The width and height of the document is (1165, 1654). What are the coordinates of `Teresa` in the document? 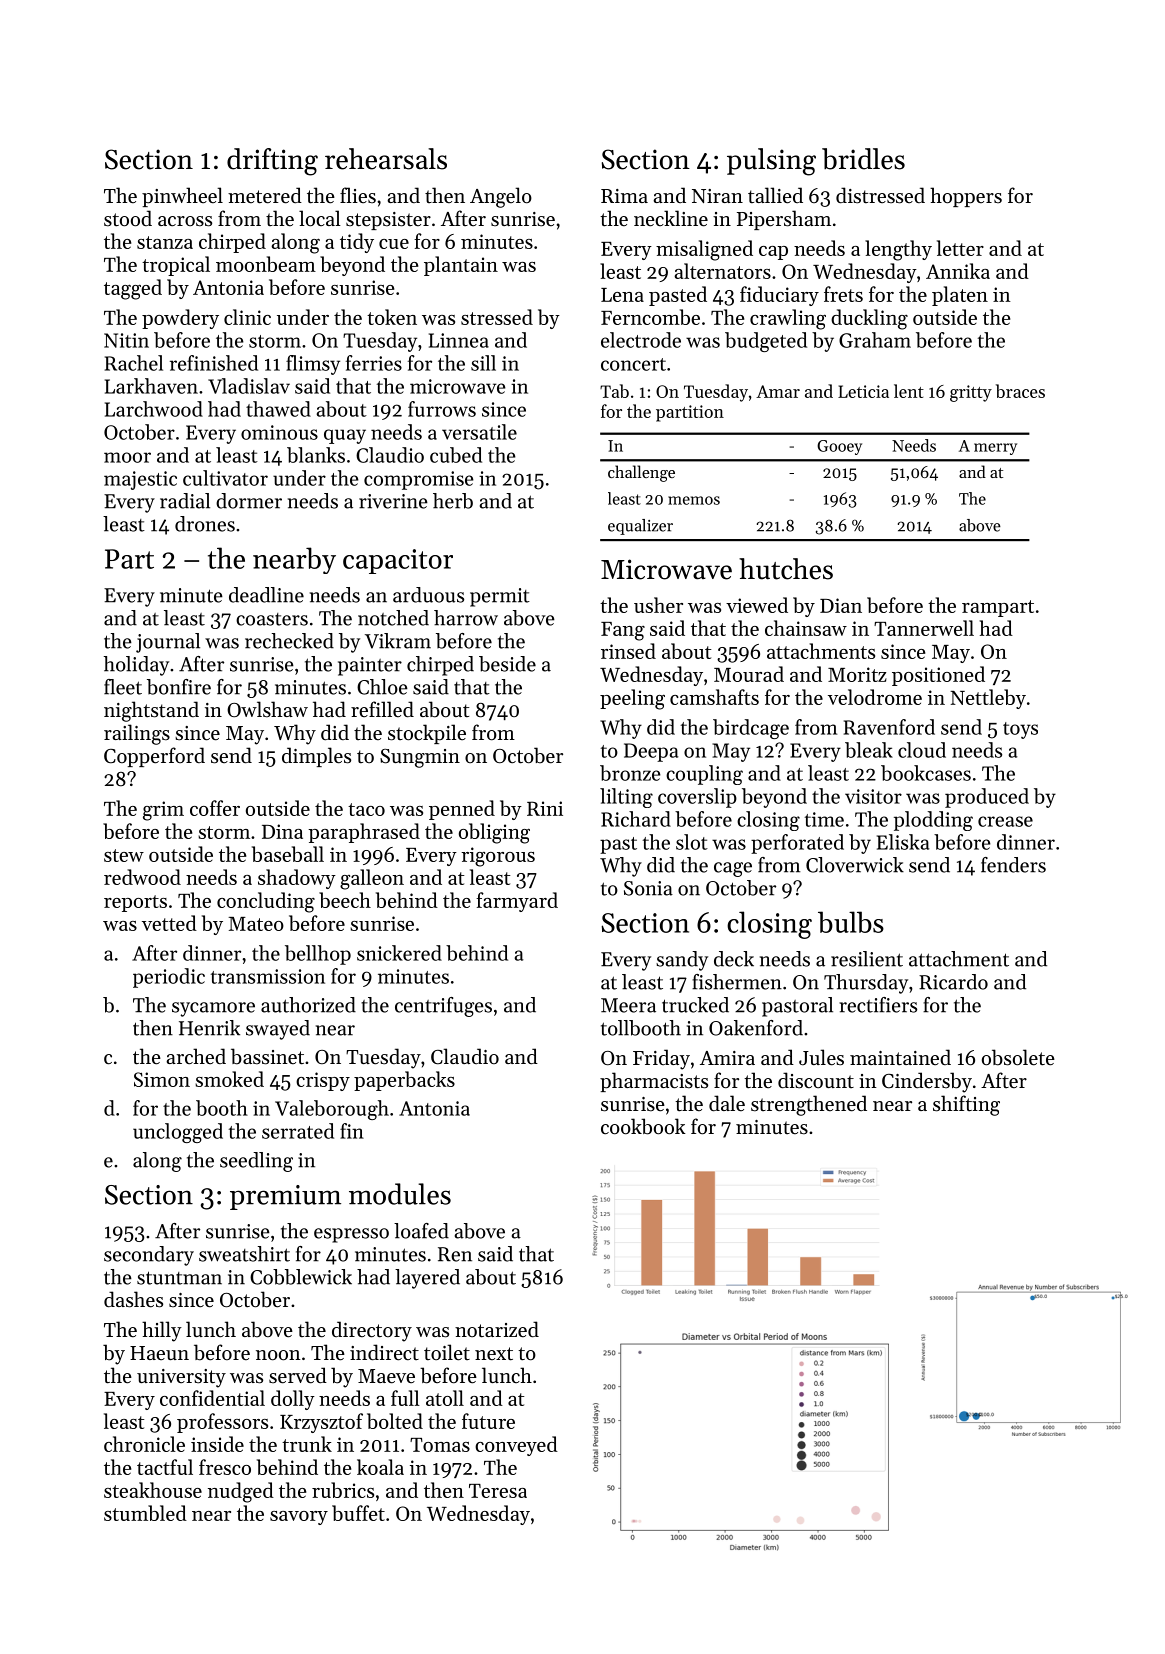 It's located at (498, 1491).
